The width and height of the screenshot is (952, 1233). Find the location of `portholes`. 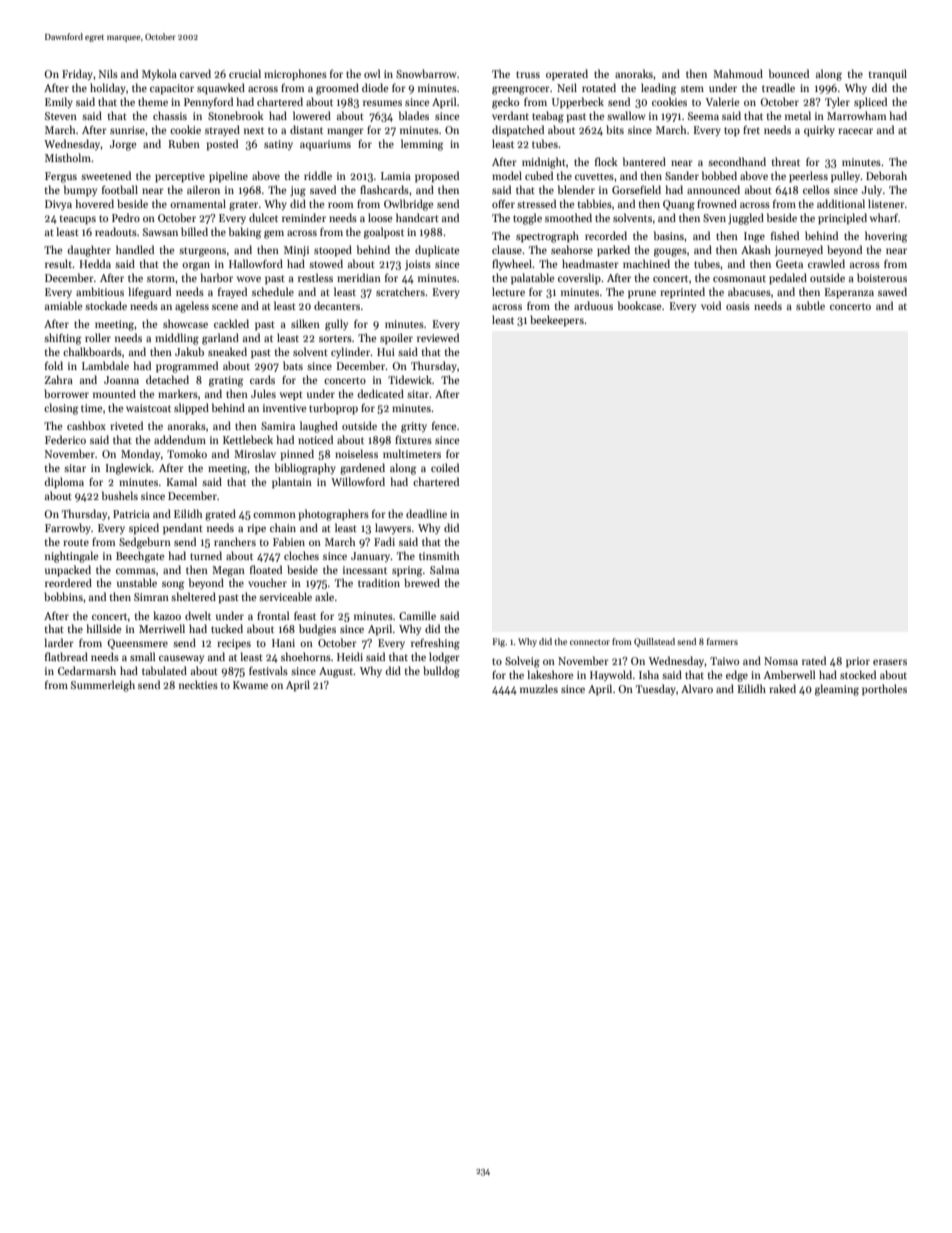

portholes is located at coordinates (884, 690).
